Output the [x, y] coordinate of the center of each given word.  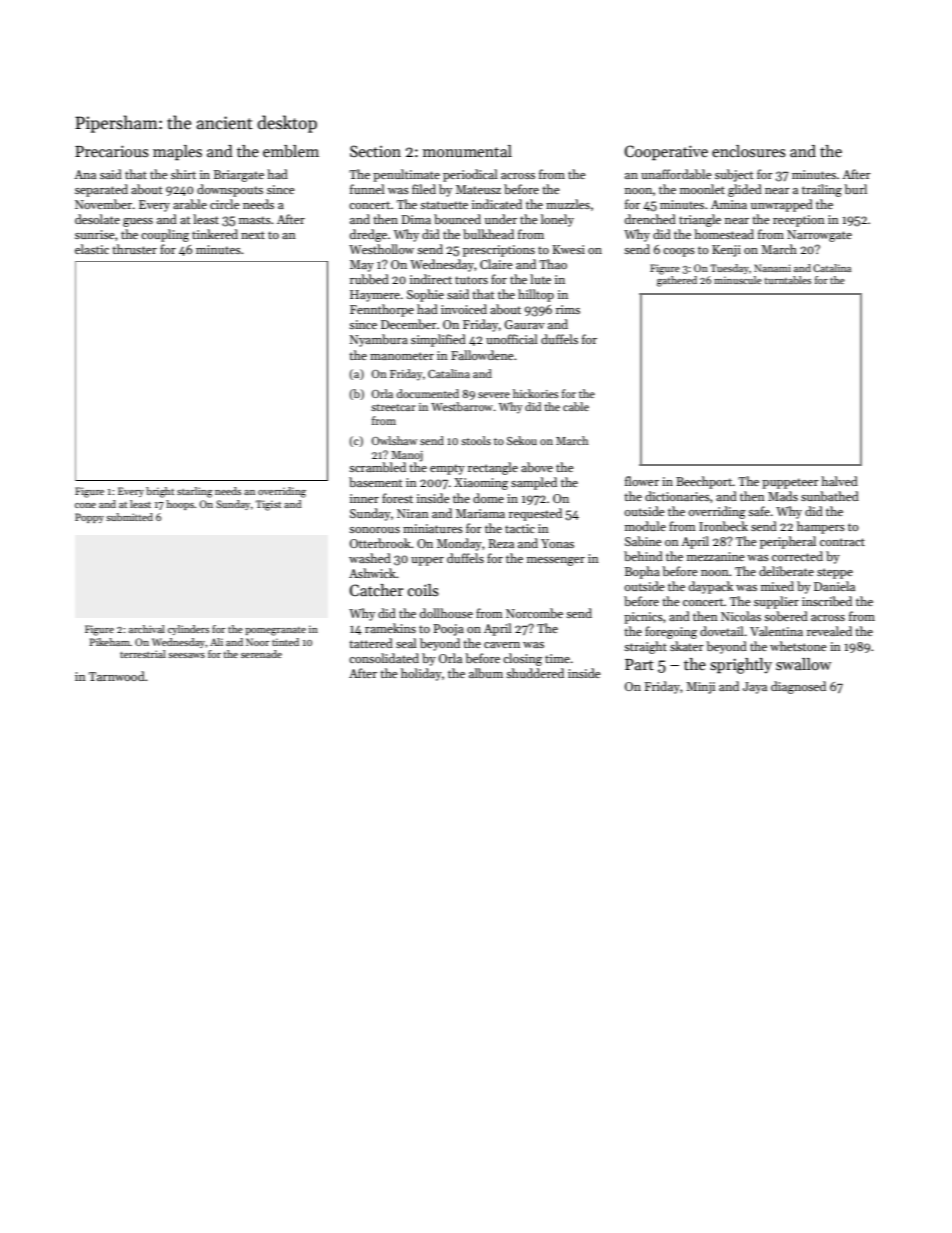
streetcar [393, 407]
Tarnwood [117, 676]
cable [576, 406]
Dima [416, 219]
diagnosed [798, 687]
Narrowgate [819, 236]
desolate [97, 219]
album [486, 673]
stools [476, 440]
